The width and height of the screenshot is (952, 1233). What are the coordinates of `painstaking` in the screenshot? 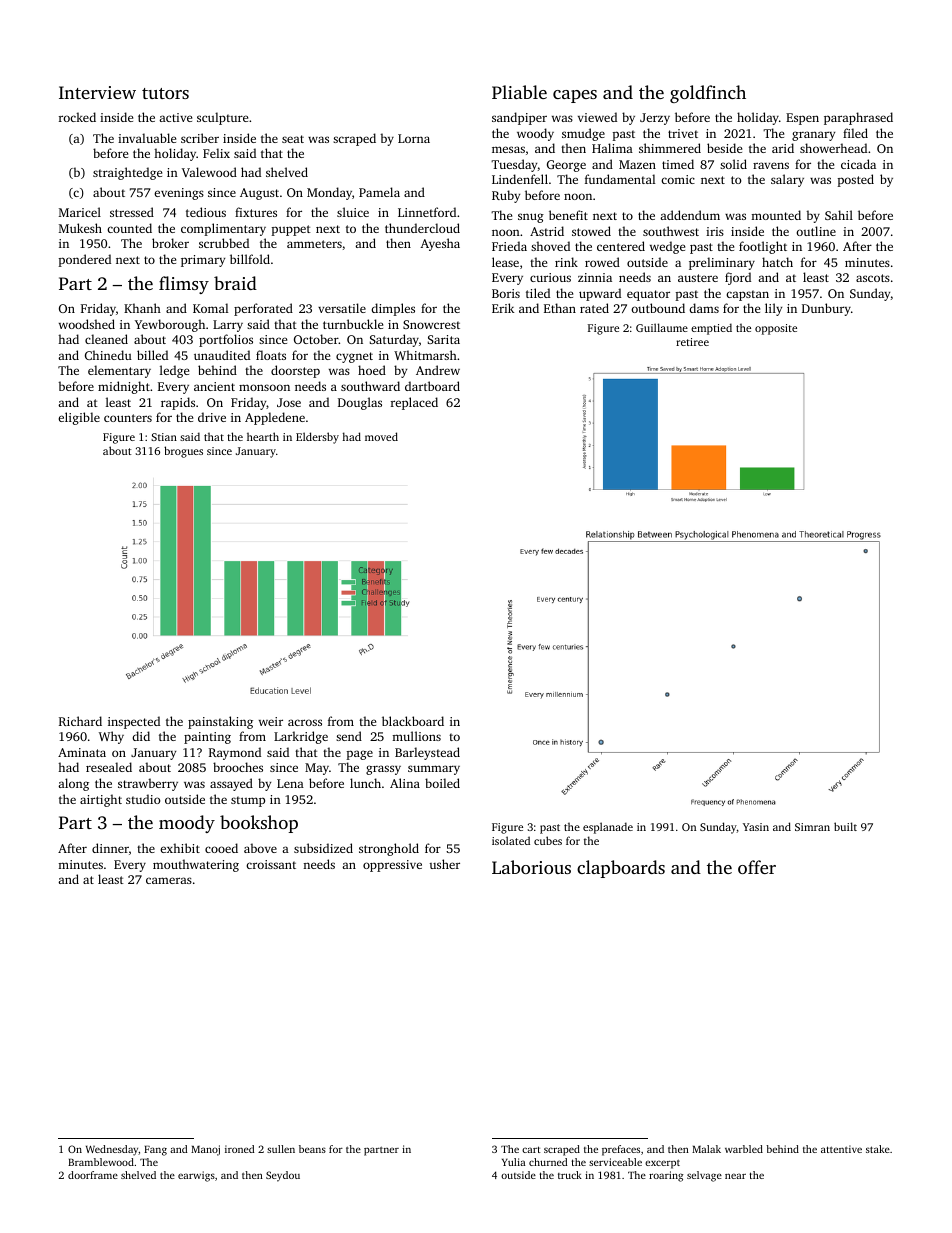 It's located at (220, 722).
